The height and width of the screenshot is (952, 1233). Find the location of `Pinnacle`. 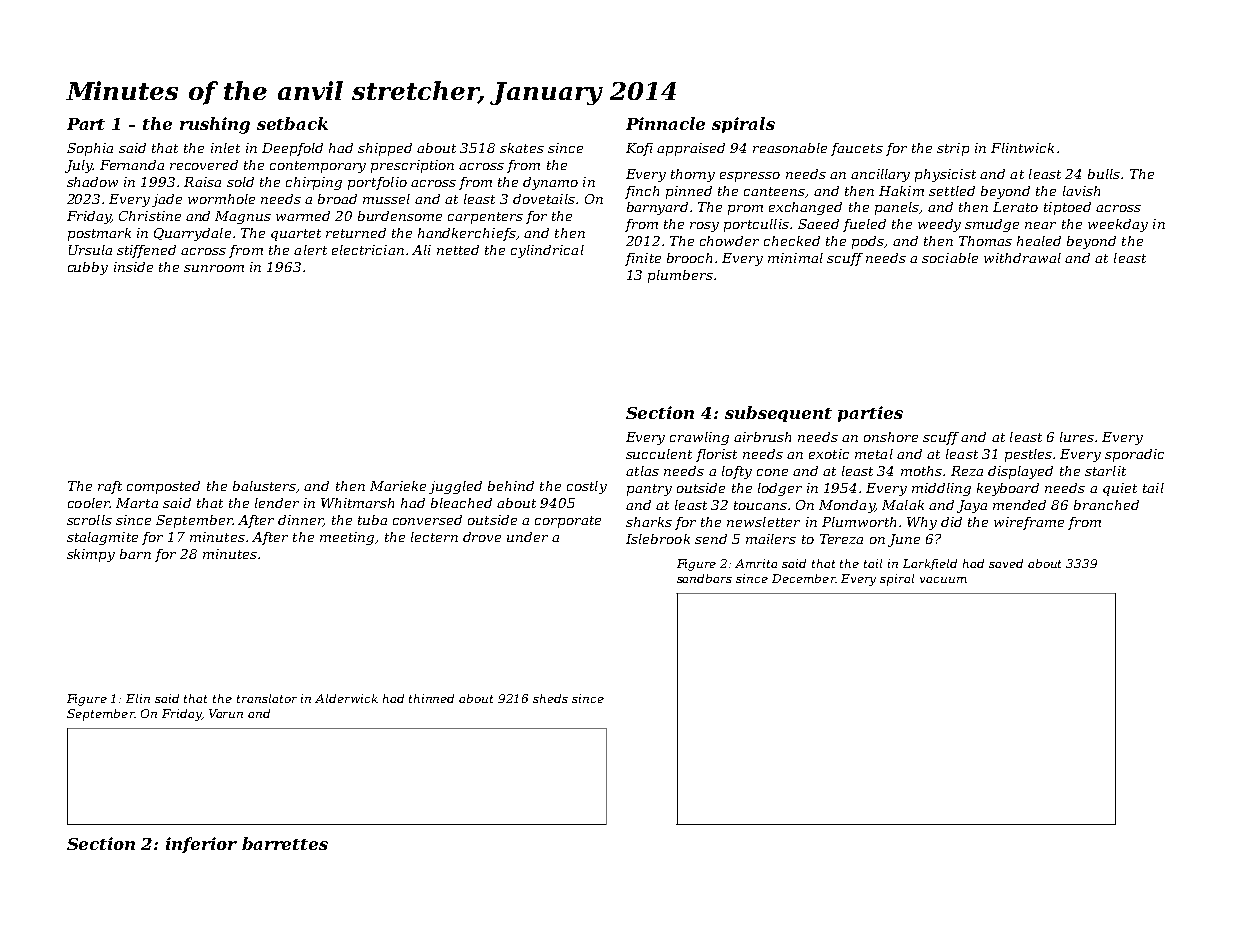

Pinnacle is located at coordinates (665, 123).
